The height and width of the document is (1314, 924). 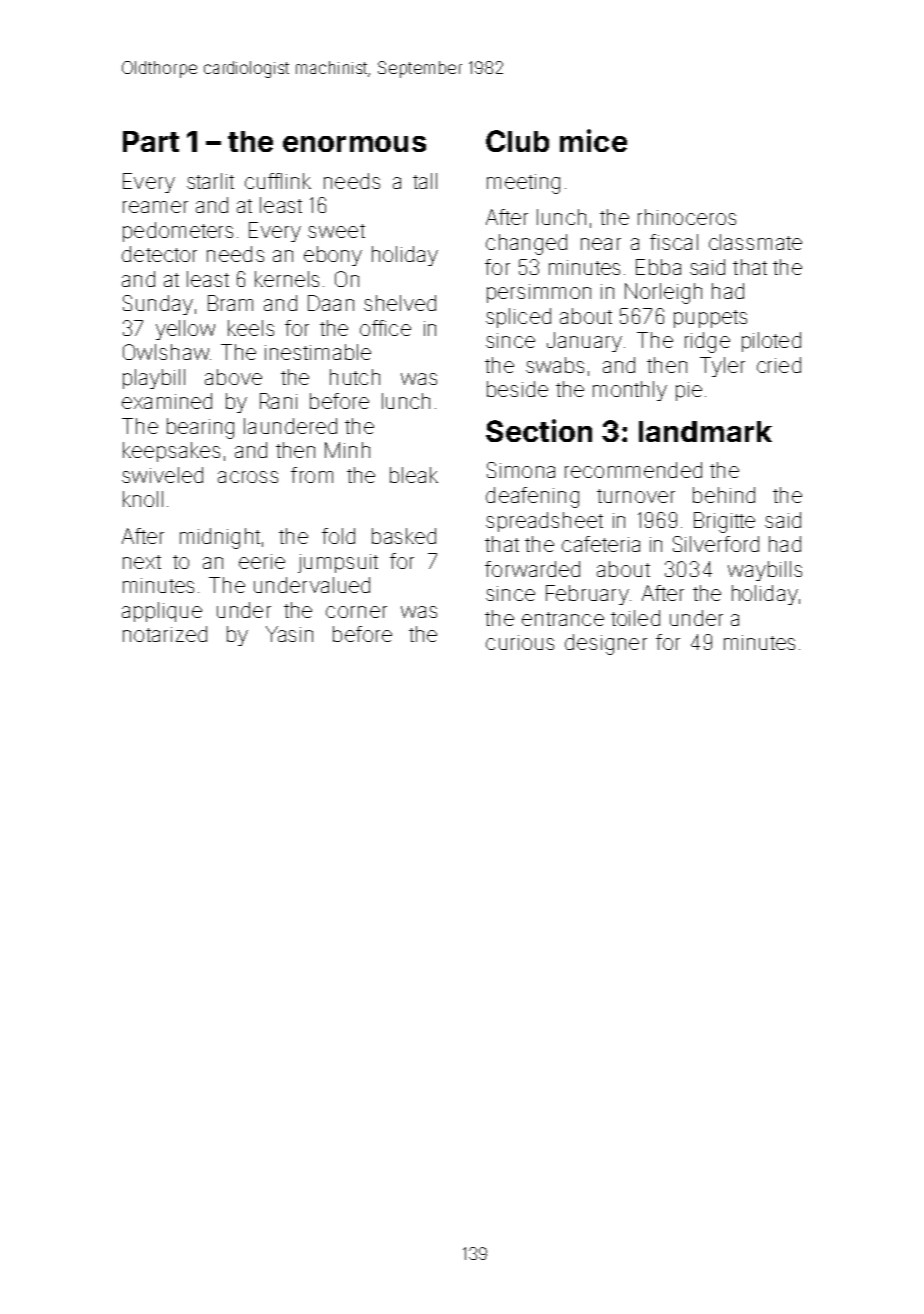 What do you see at coordinates (593, 140) in the document?
I see `mice` at bounding box center [593, 140].
